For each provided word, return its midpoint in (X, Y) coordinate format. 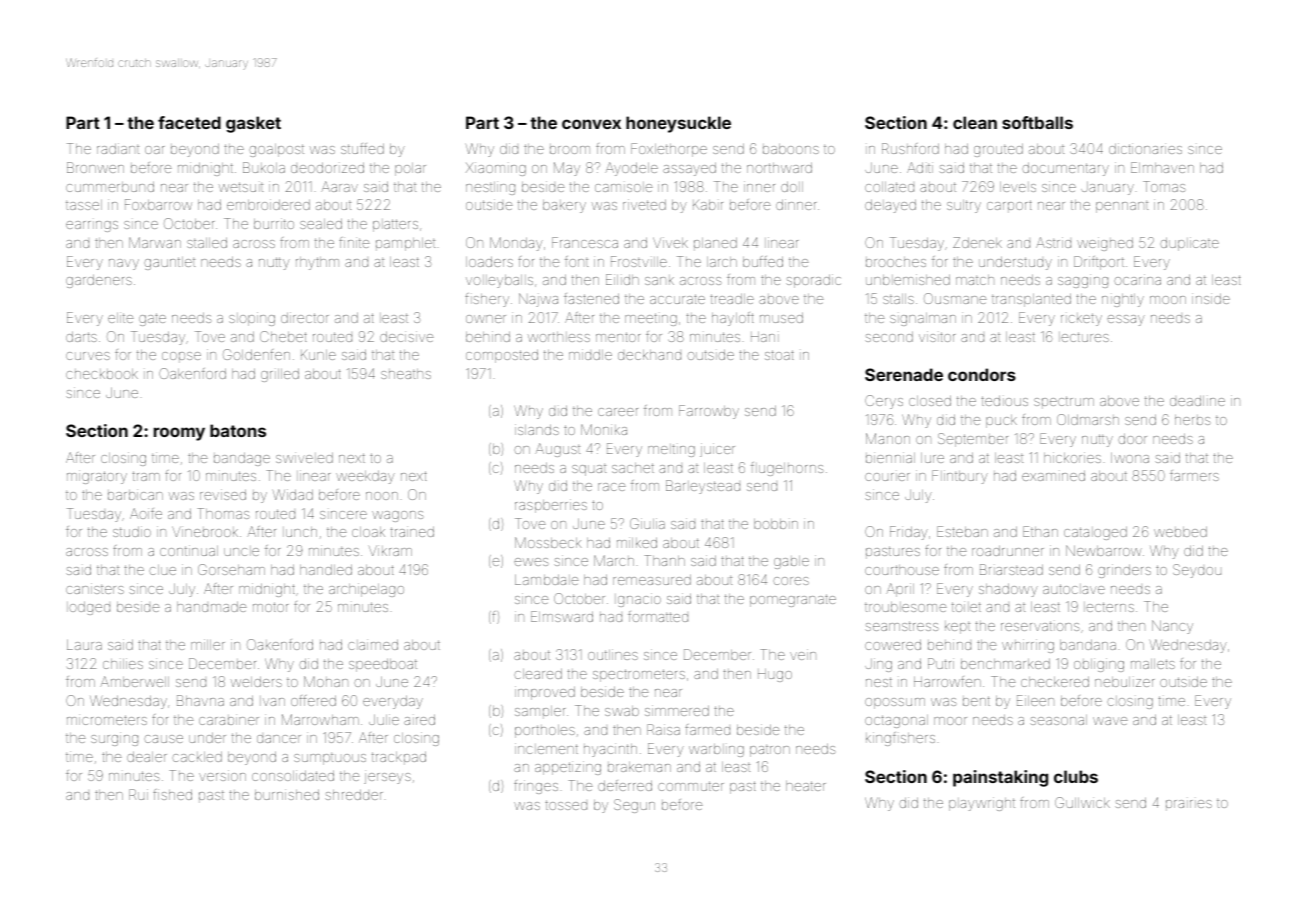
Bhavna (200, 700)
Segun (634, 806)
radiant (118, 148)
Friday (909, 533)
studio (132, 531)
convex (591, 124)
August (557, 450)
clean (975, 122)
